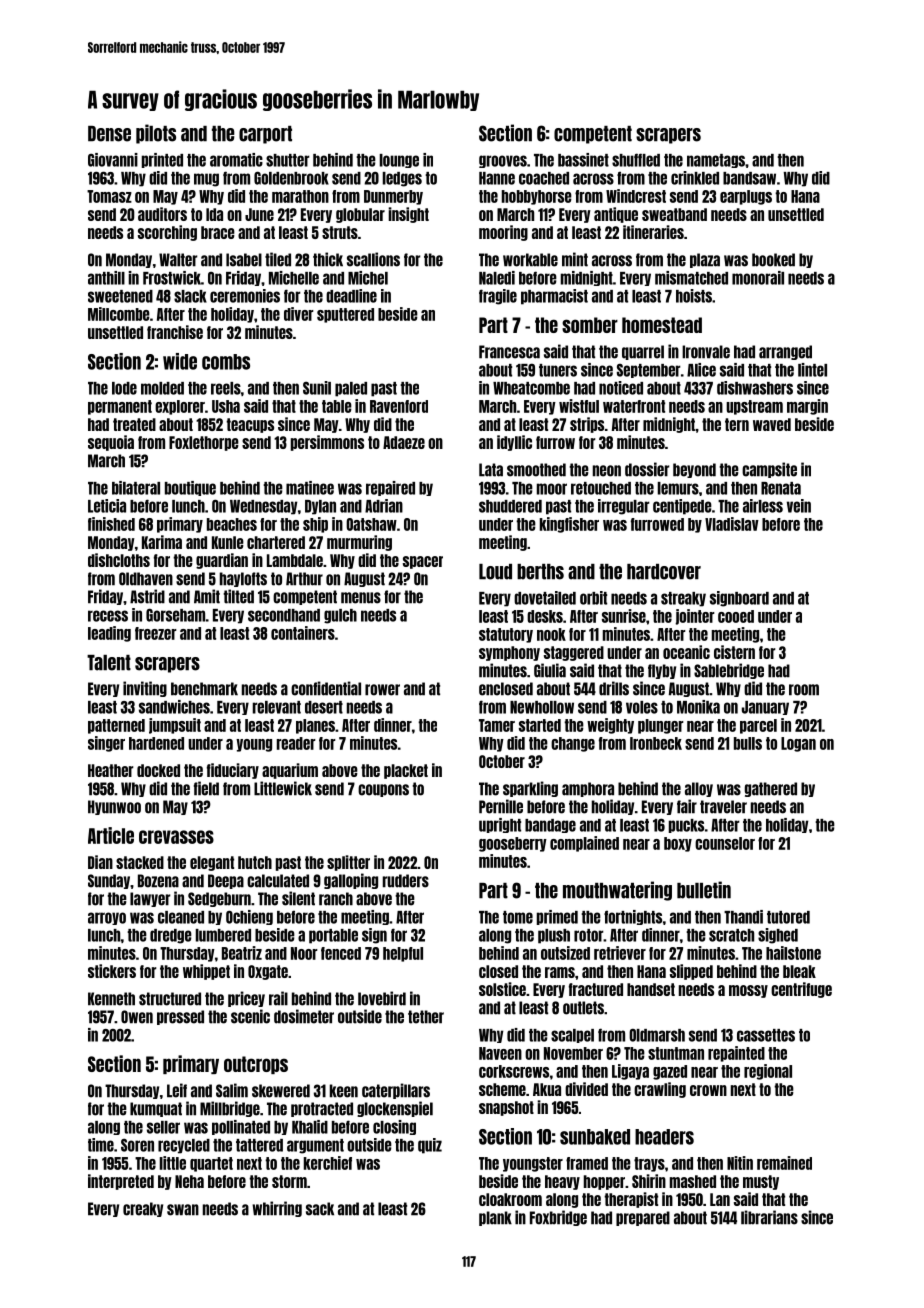  Describe the element at coordinates (156, 134) in the page. I see `pilots` at that location.
